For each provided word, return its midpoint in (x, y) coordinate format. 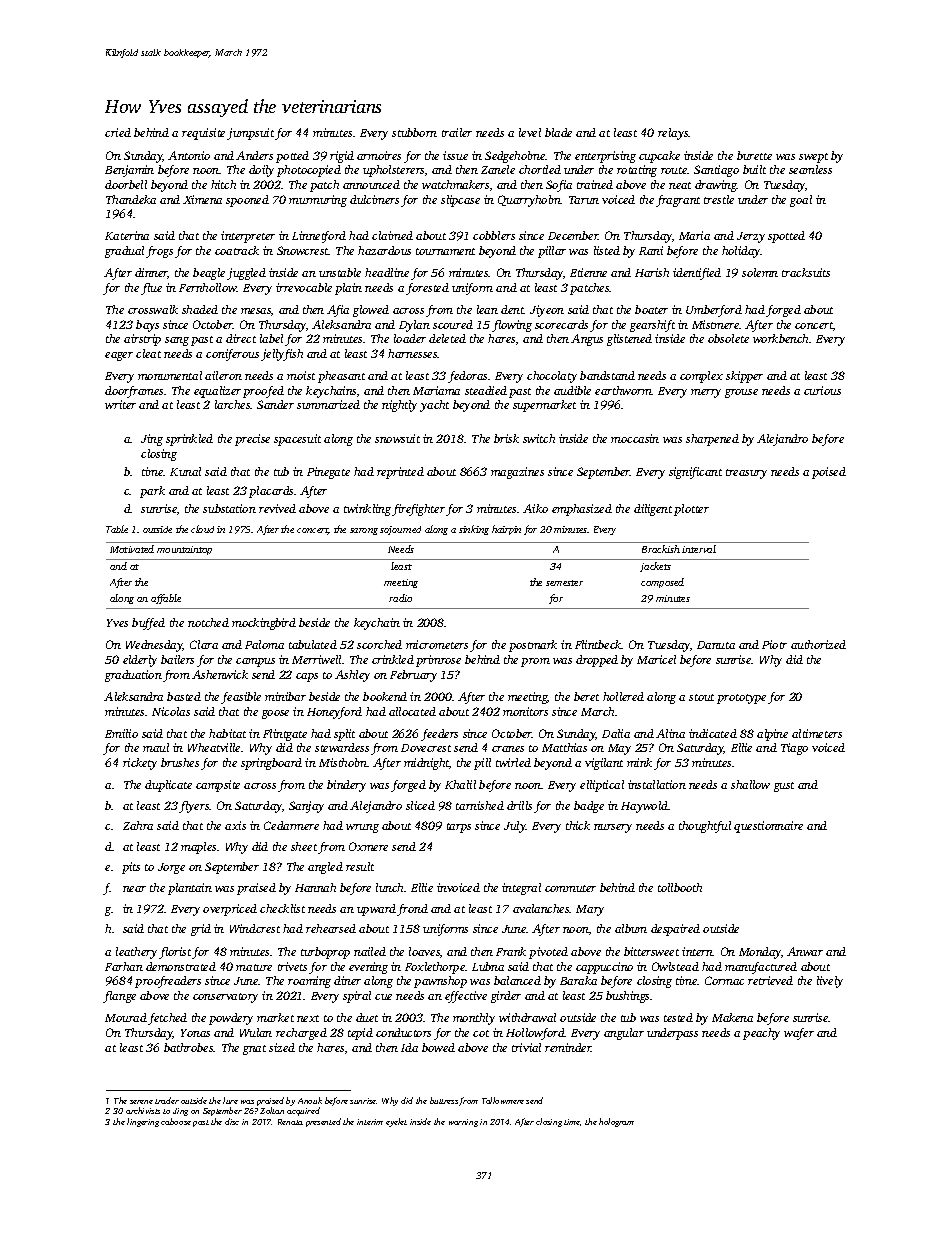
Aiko (535, 508)
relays (673, 134)
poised (829, 473)
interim (370, 1122)
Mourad (126, 1017)
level (530, 132)
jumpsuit (250, 134)
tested (678, 1017)
